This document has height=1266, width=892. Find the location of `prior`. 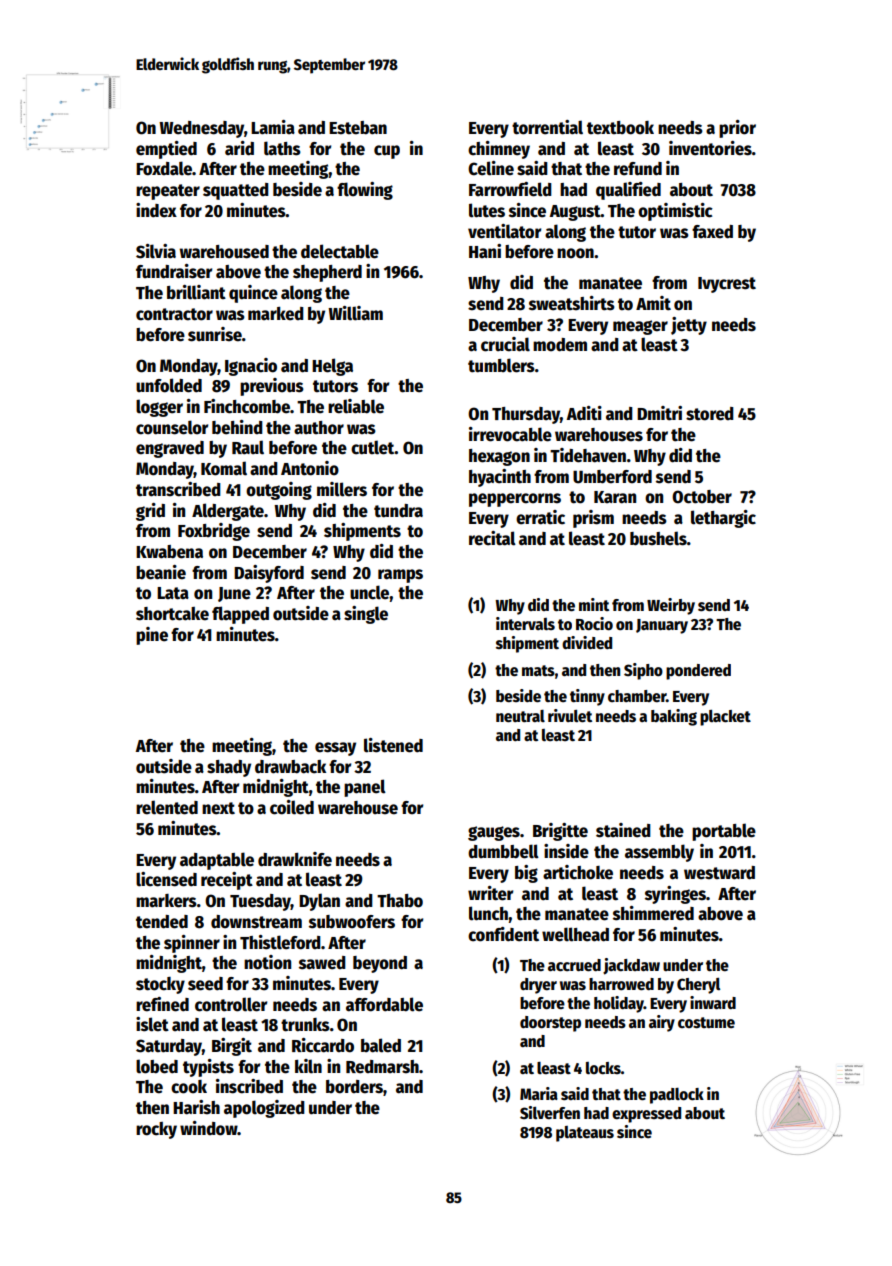

prior is located at coordinates (737, 129).
